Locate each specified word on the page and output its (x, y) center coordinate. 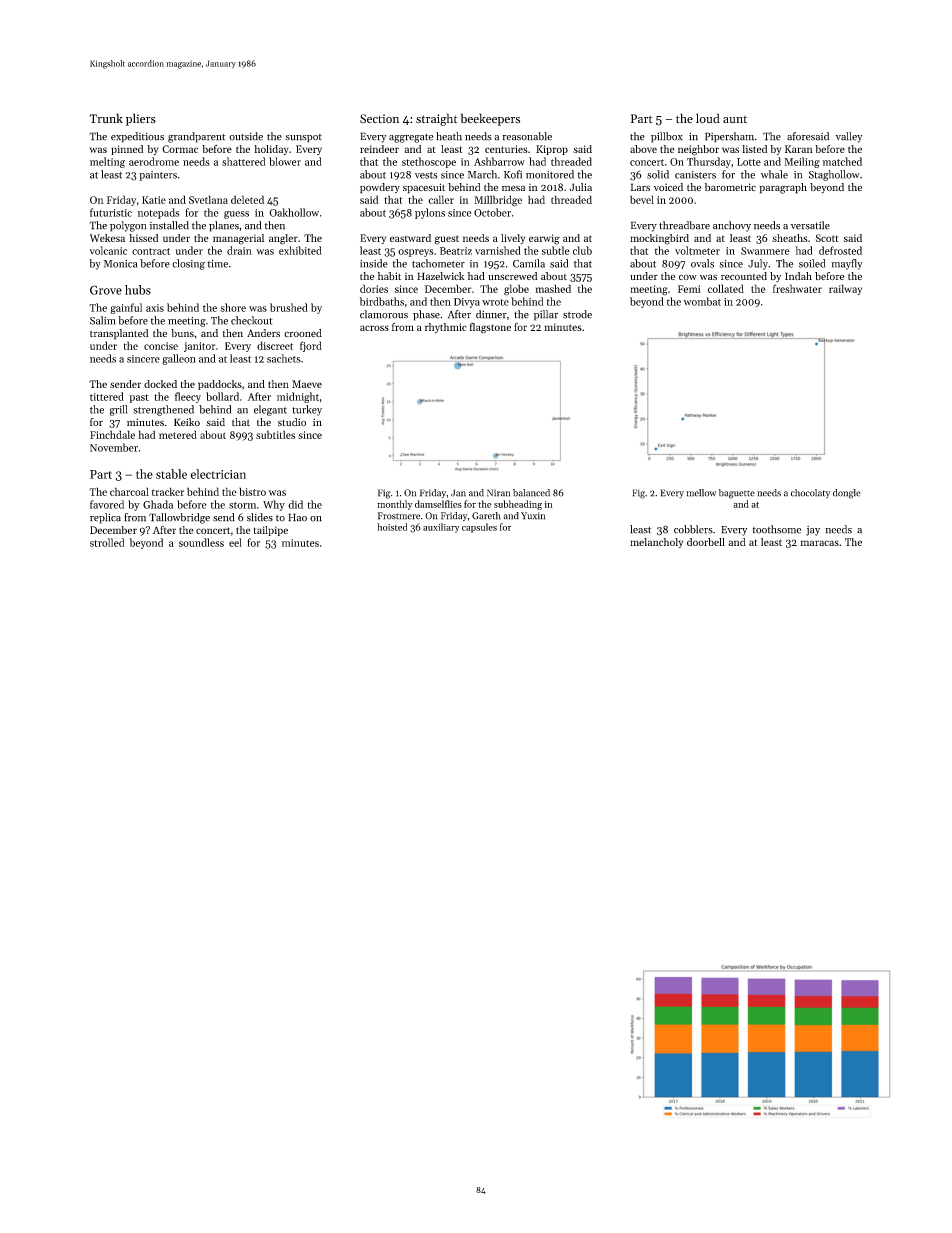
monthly (394, 505)
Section (379, 119)
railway (845, 289)
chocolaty (810, 493)
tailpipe (271, 531)
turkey (307, 410)
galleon (179, 359)
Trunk (106, 118)
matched (842, 161)
